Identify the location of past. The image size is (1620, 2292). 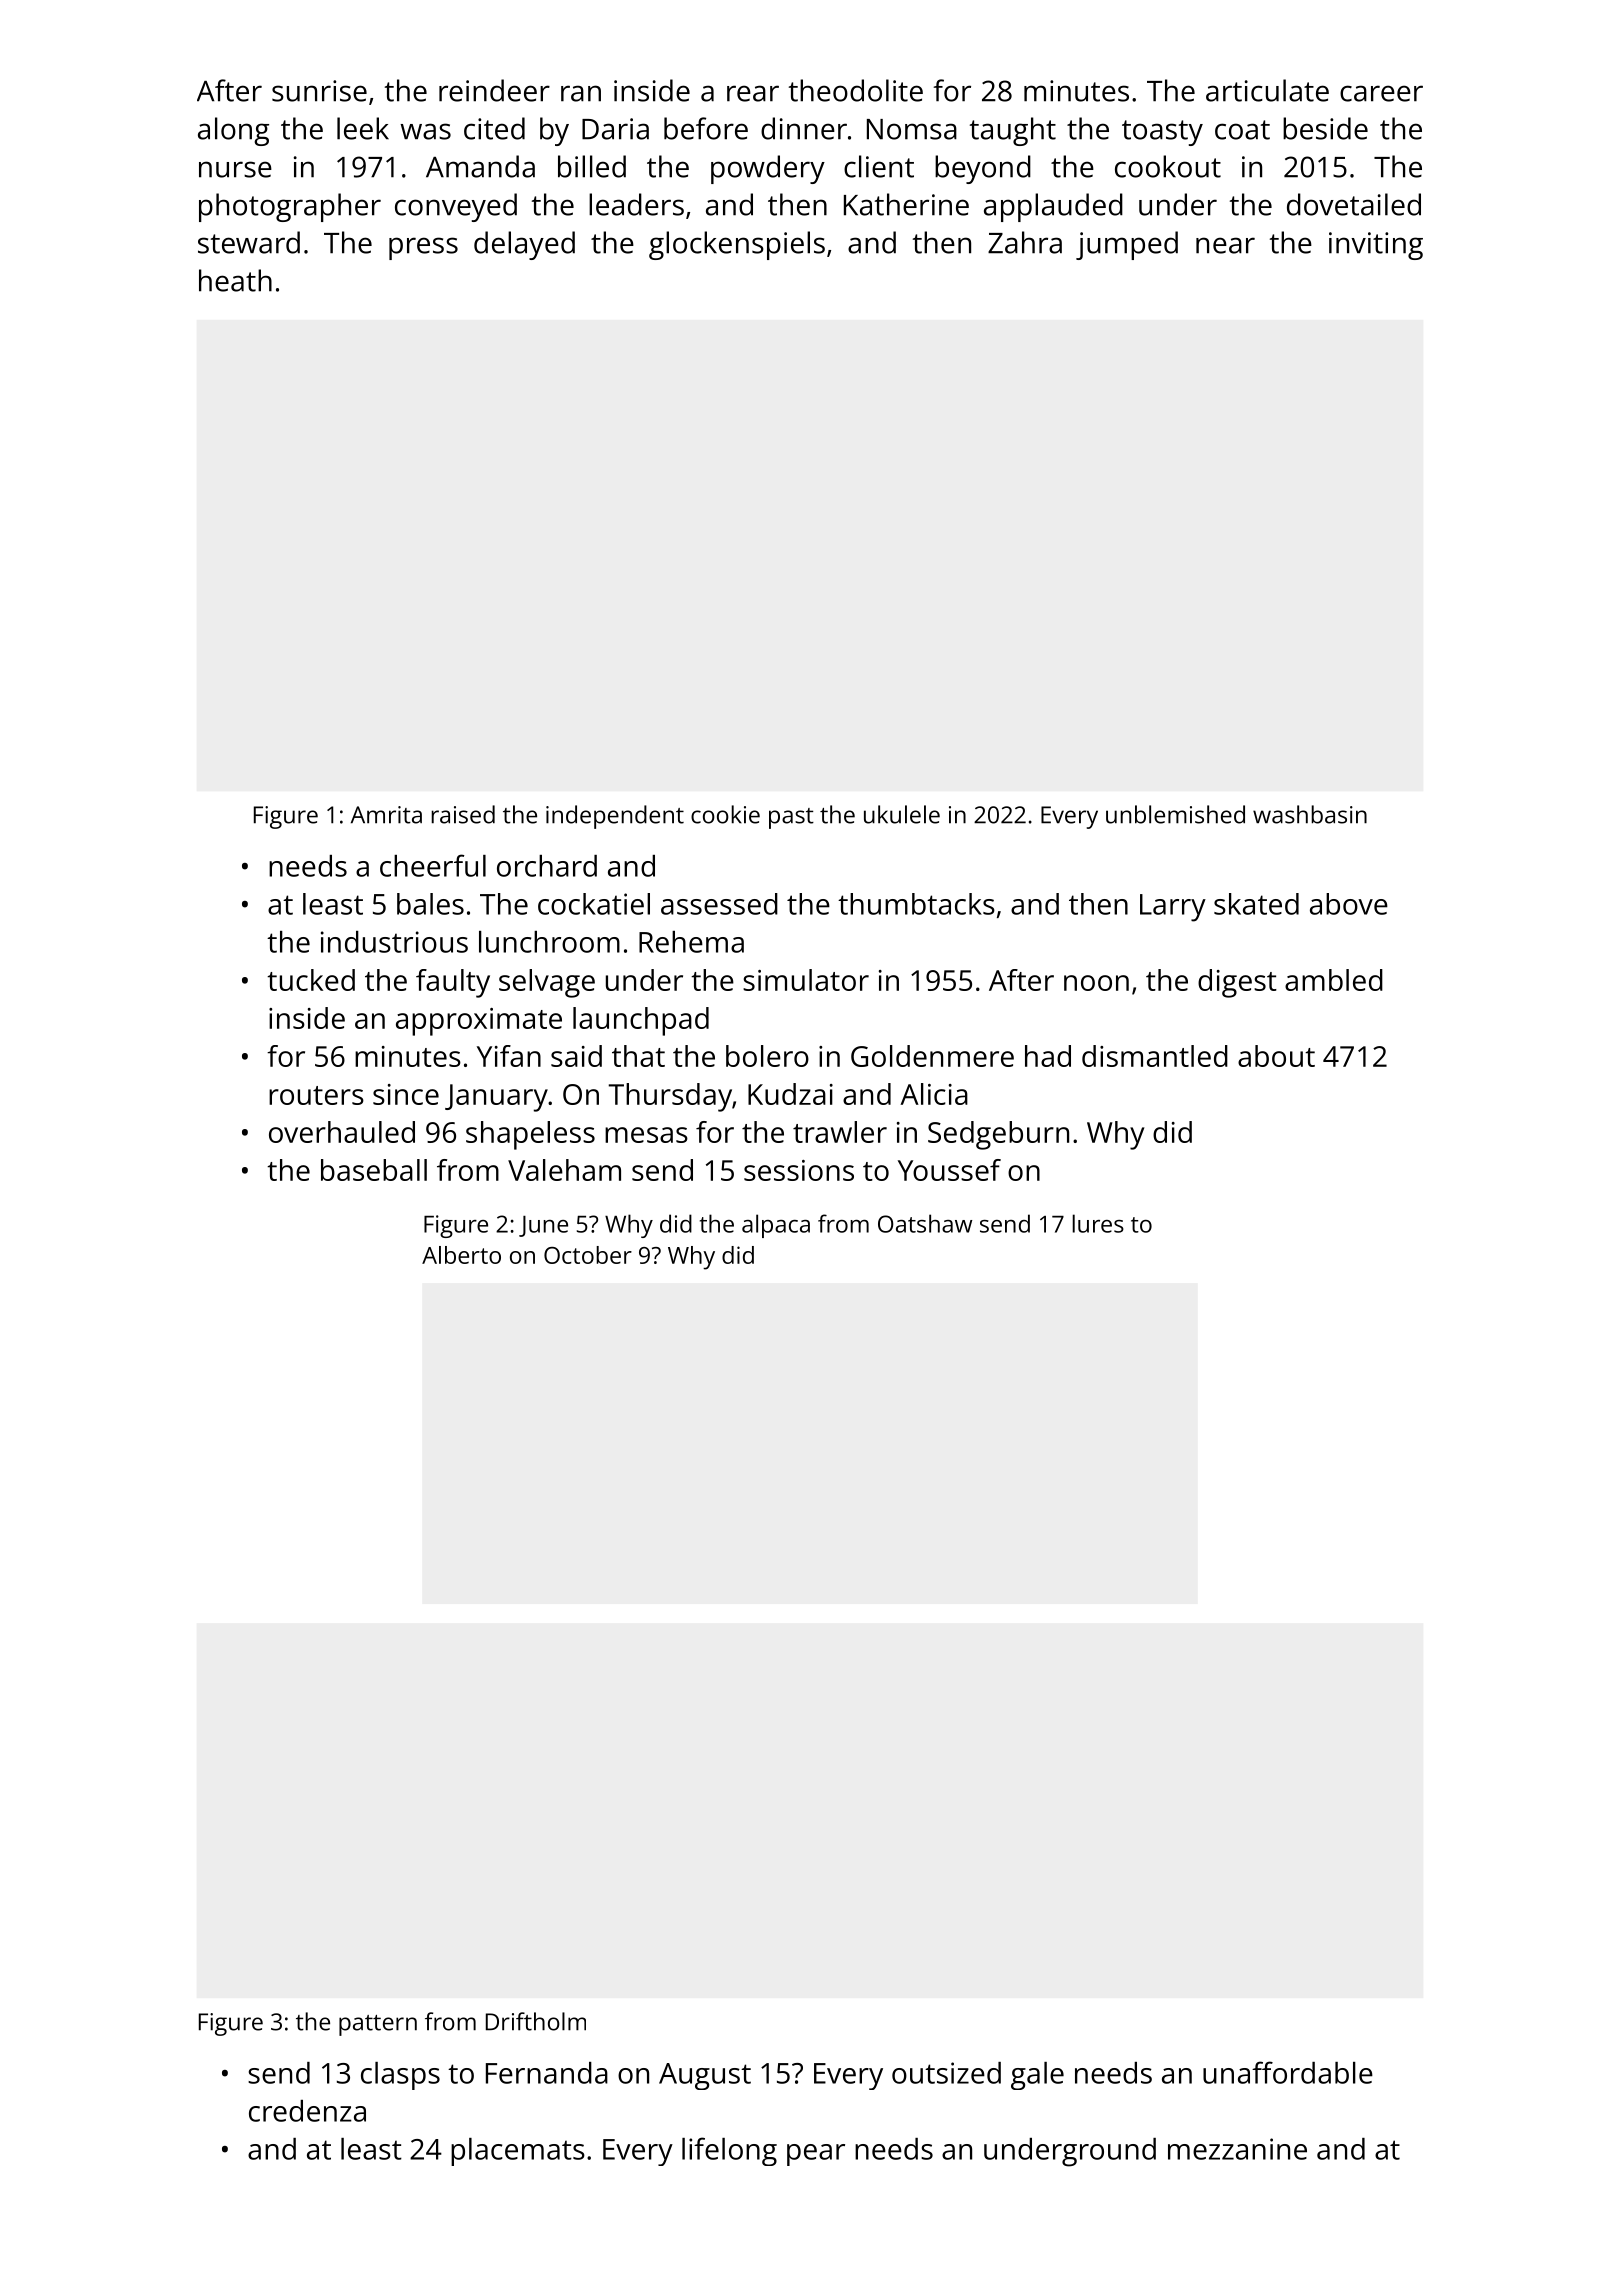
(791, 818).
